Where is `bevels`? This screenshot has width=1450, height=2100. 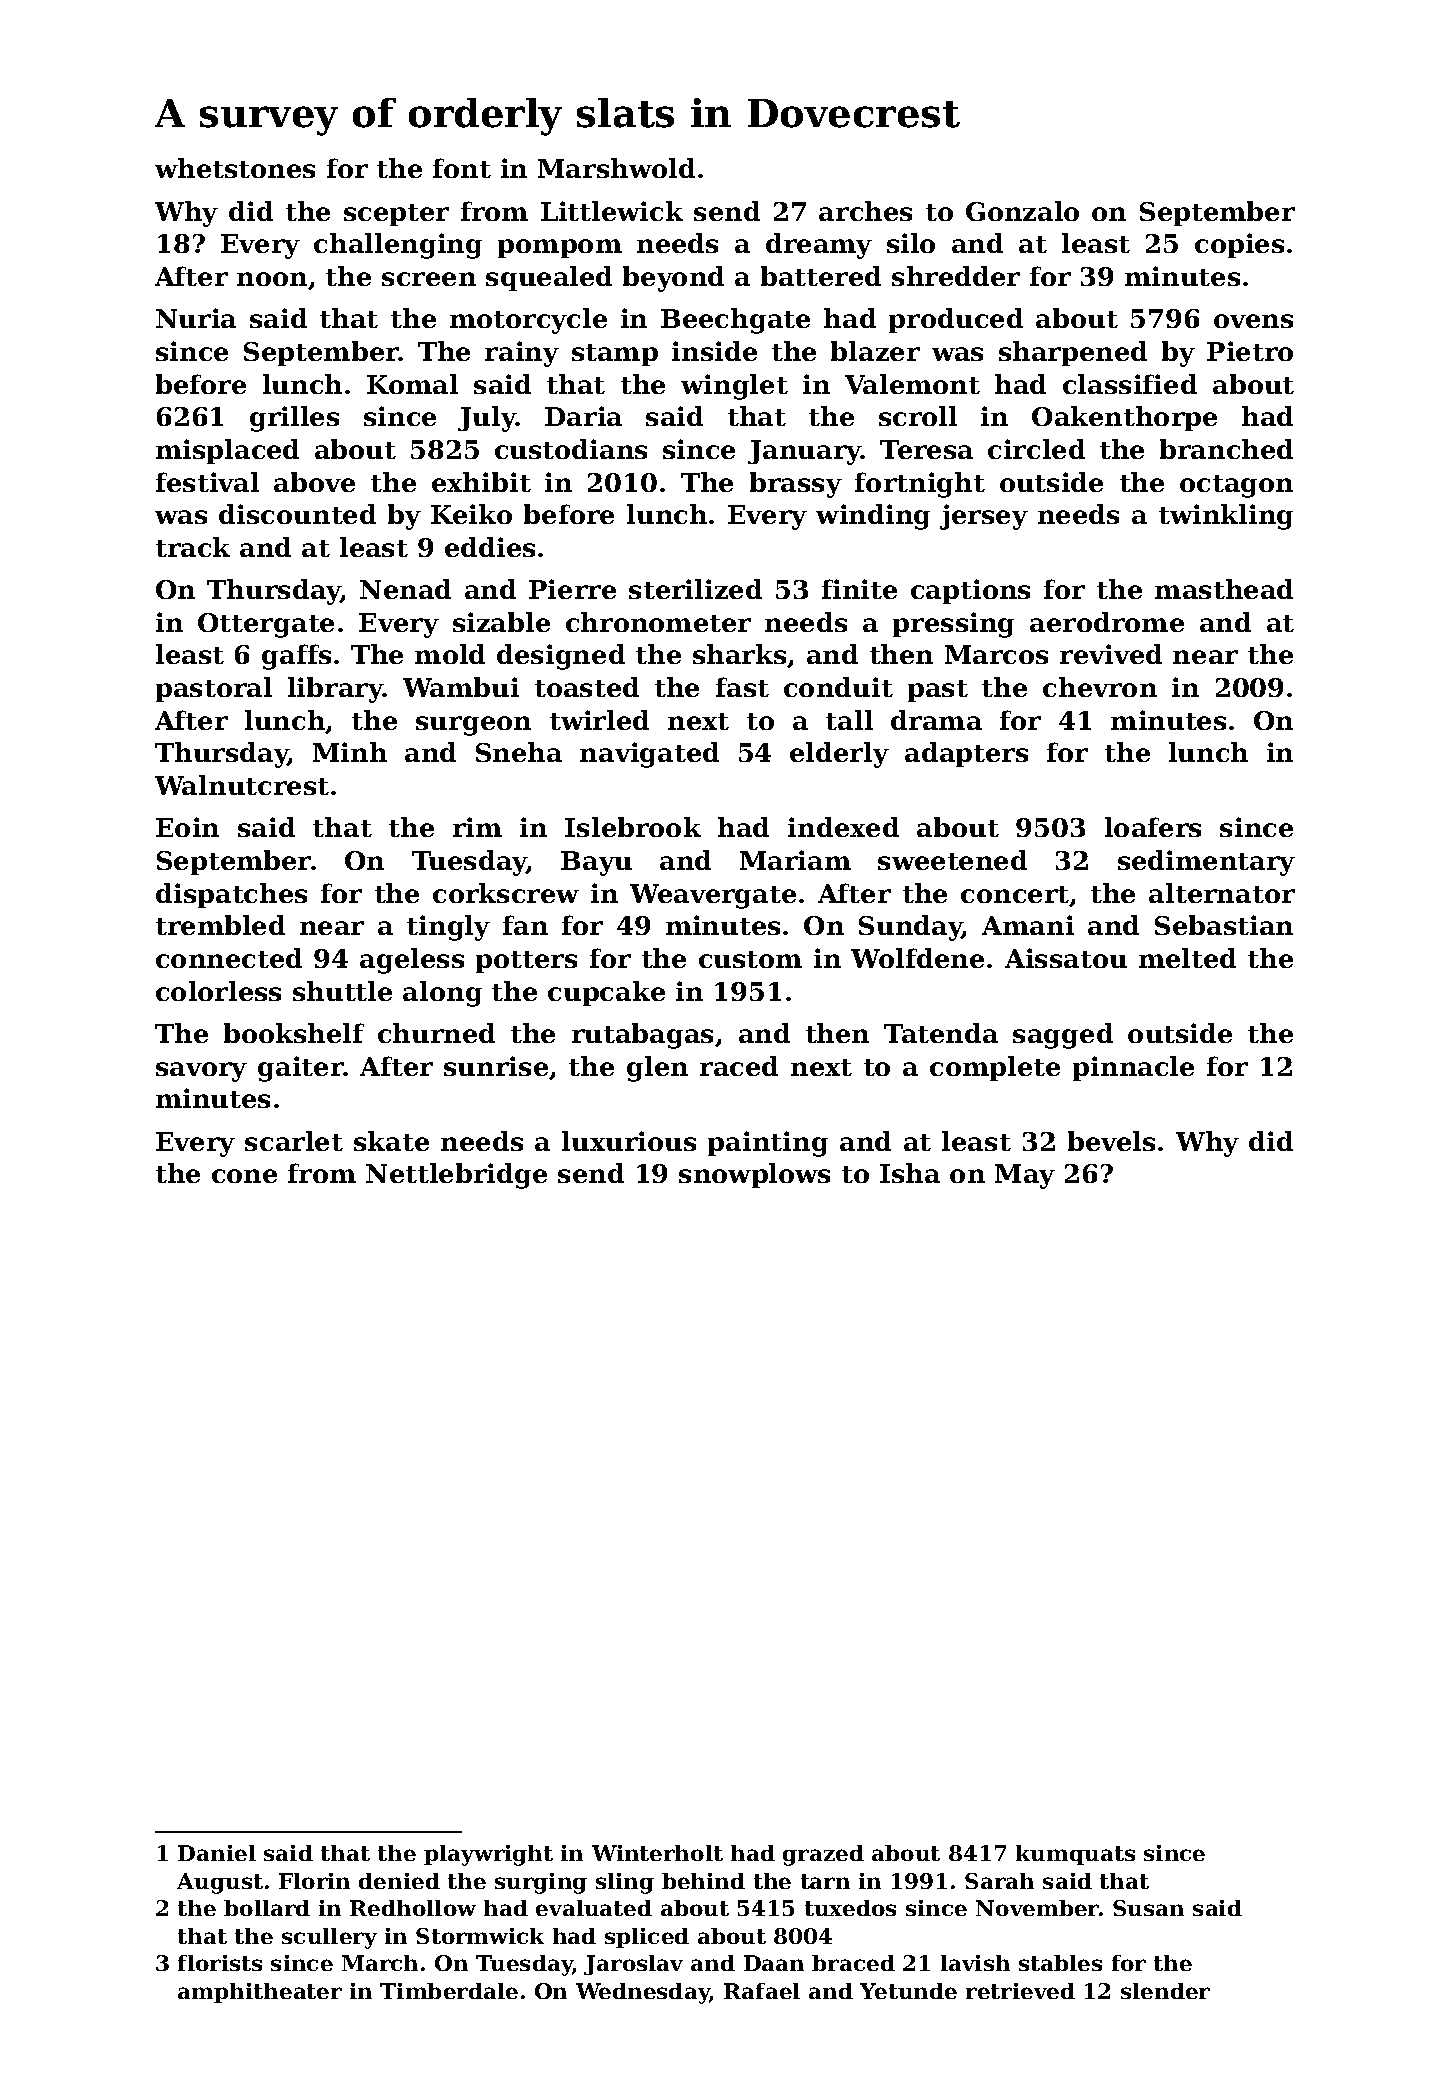 bevels is located at coordinates (1111, 1141).
